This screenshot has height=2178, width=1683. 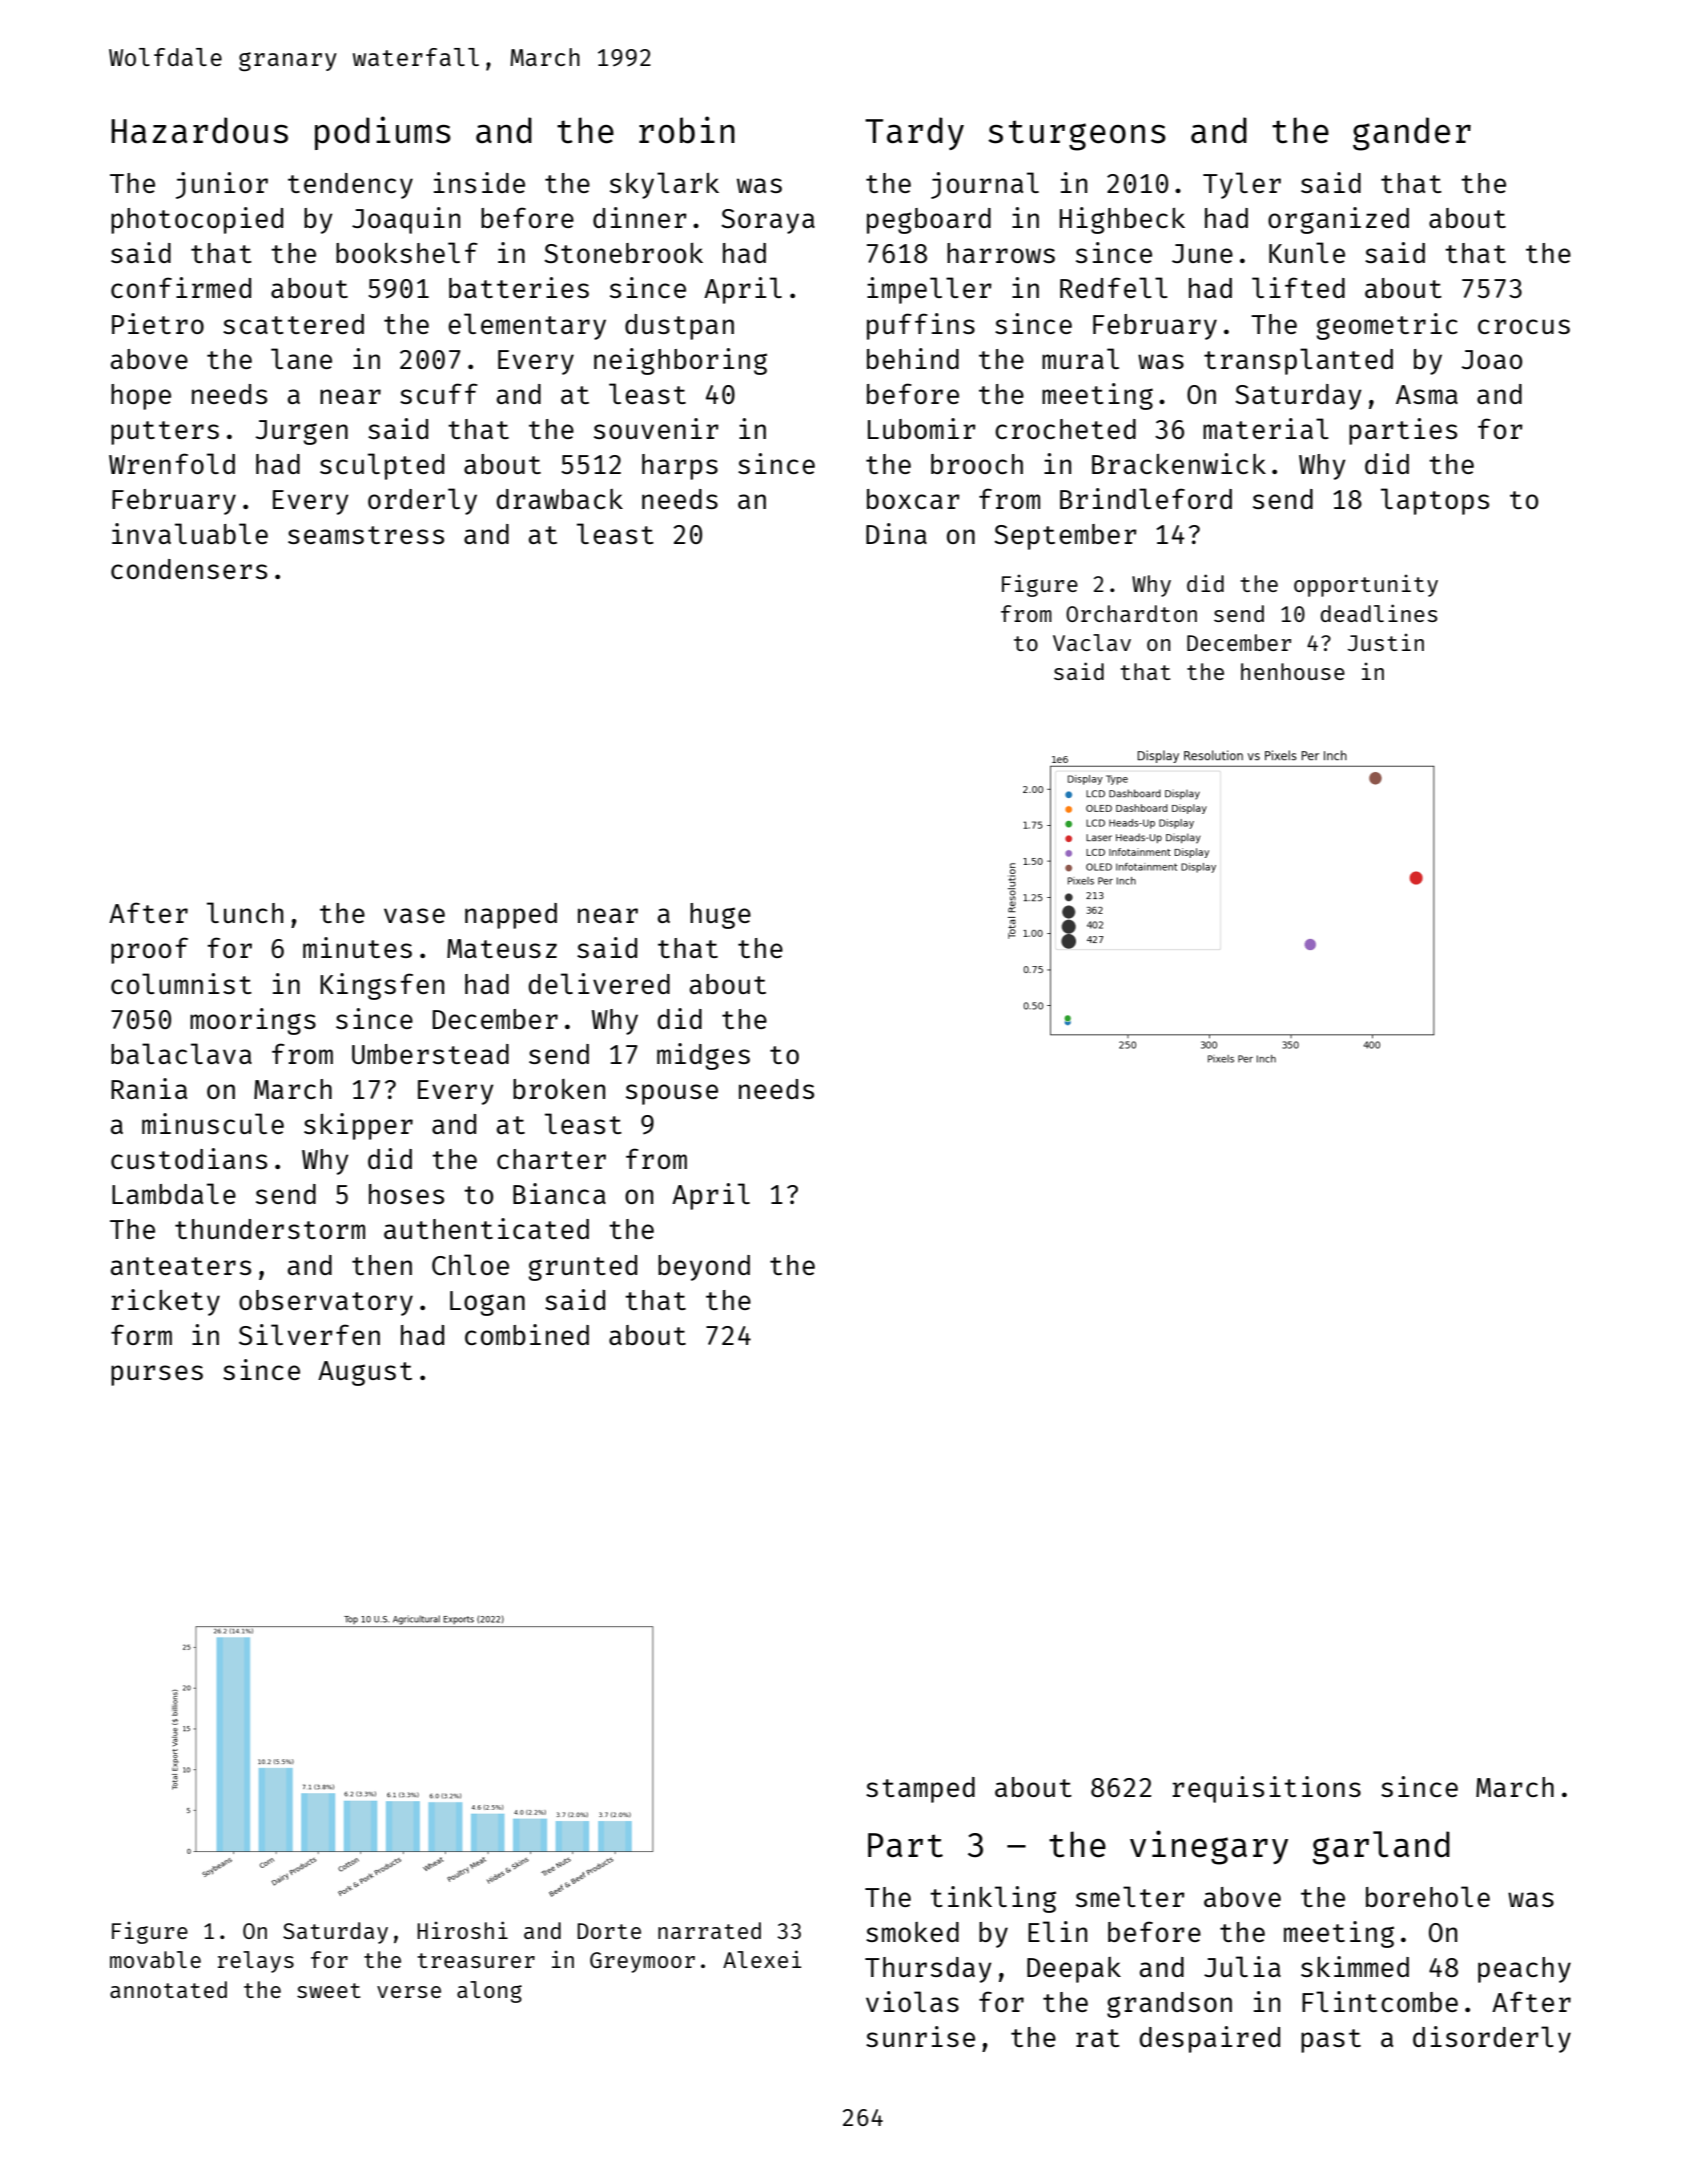 What do you see at coordinates (1266, 1789) in the screenshot?
I see `requisitions` at bounding box center [1266, 1789].
